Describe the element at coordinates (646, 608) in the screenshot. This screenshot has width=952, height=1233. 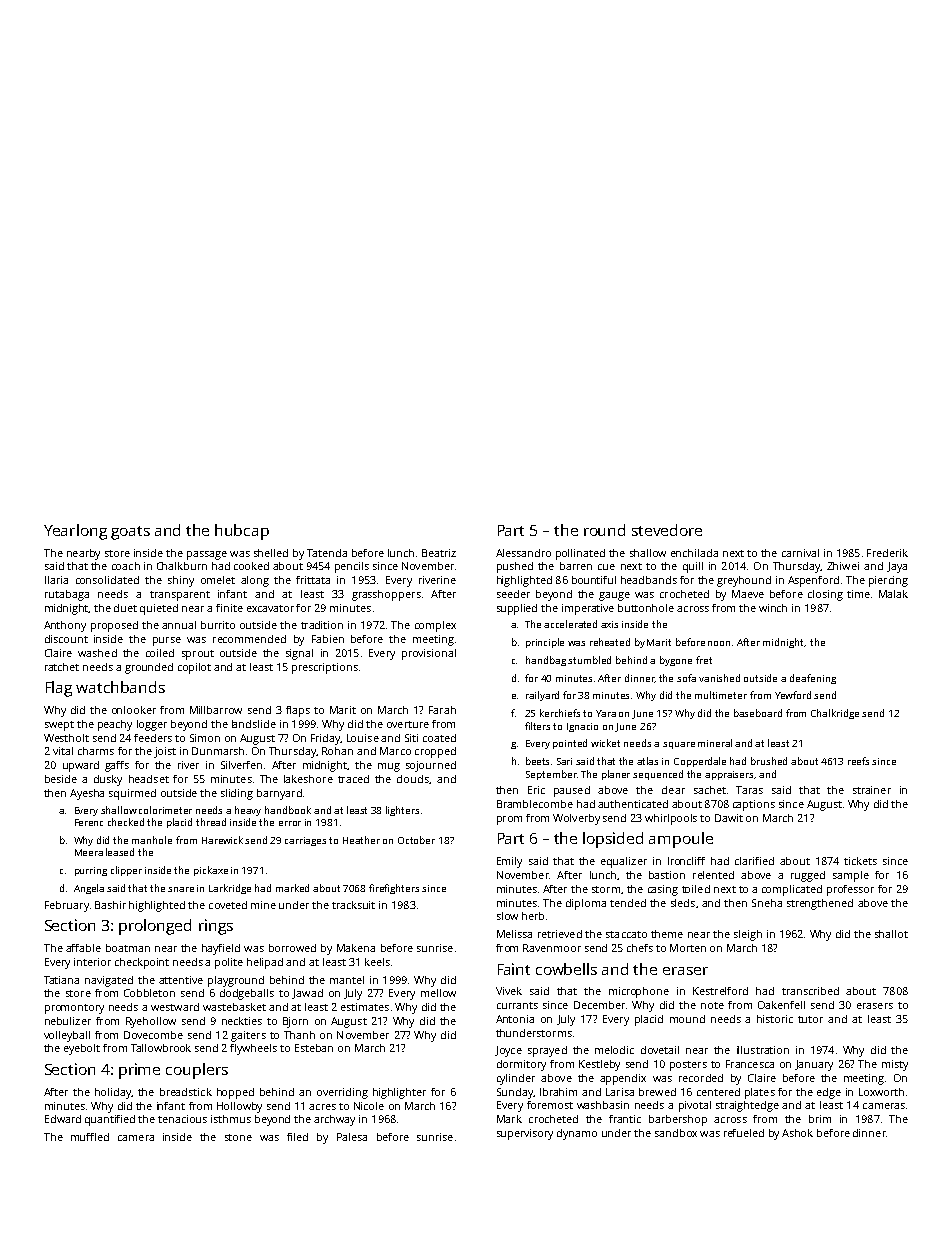
I see `buttonhole` at that location.
